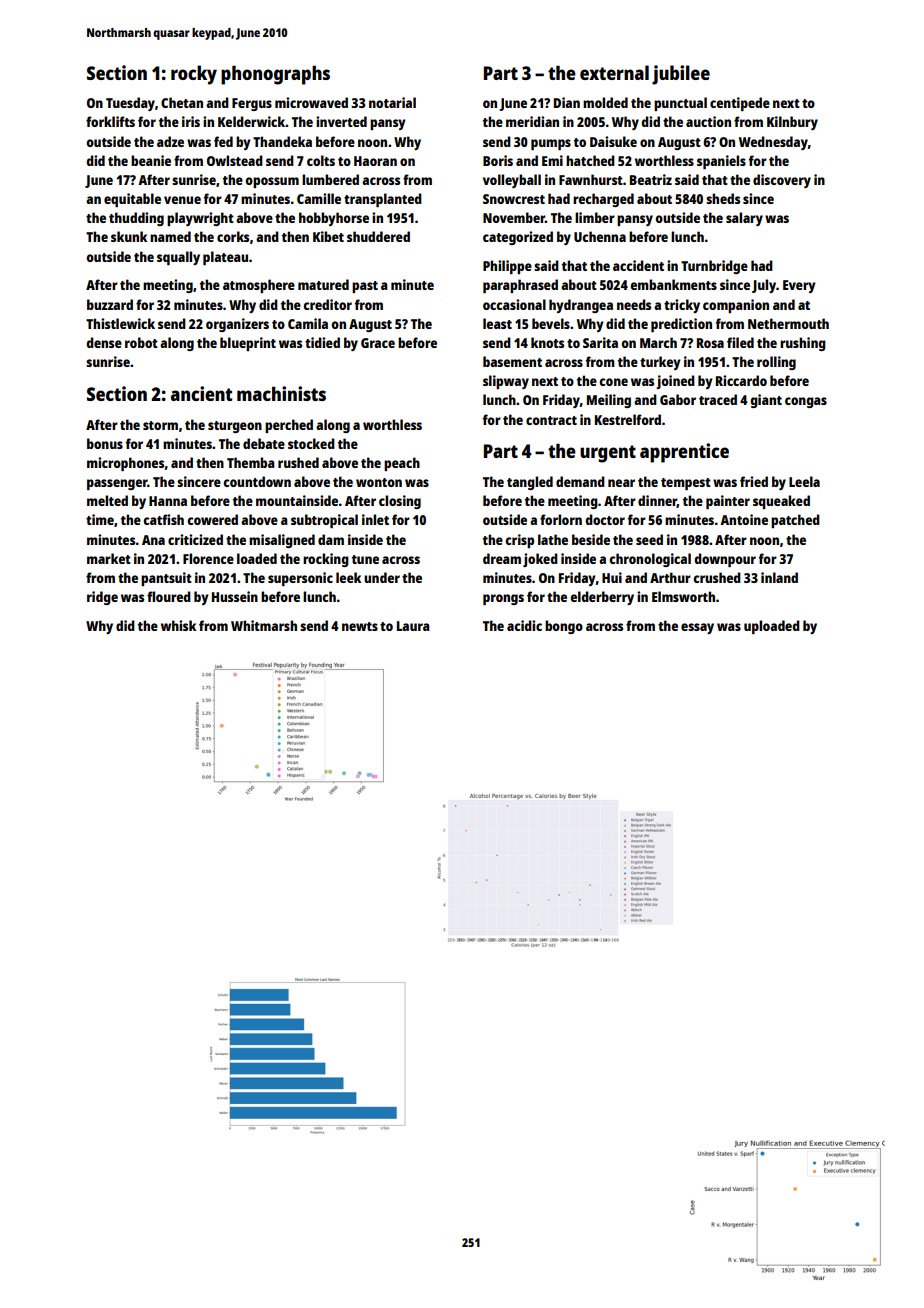  I want to click on squally, so click(178, 258).
